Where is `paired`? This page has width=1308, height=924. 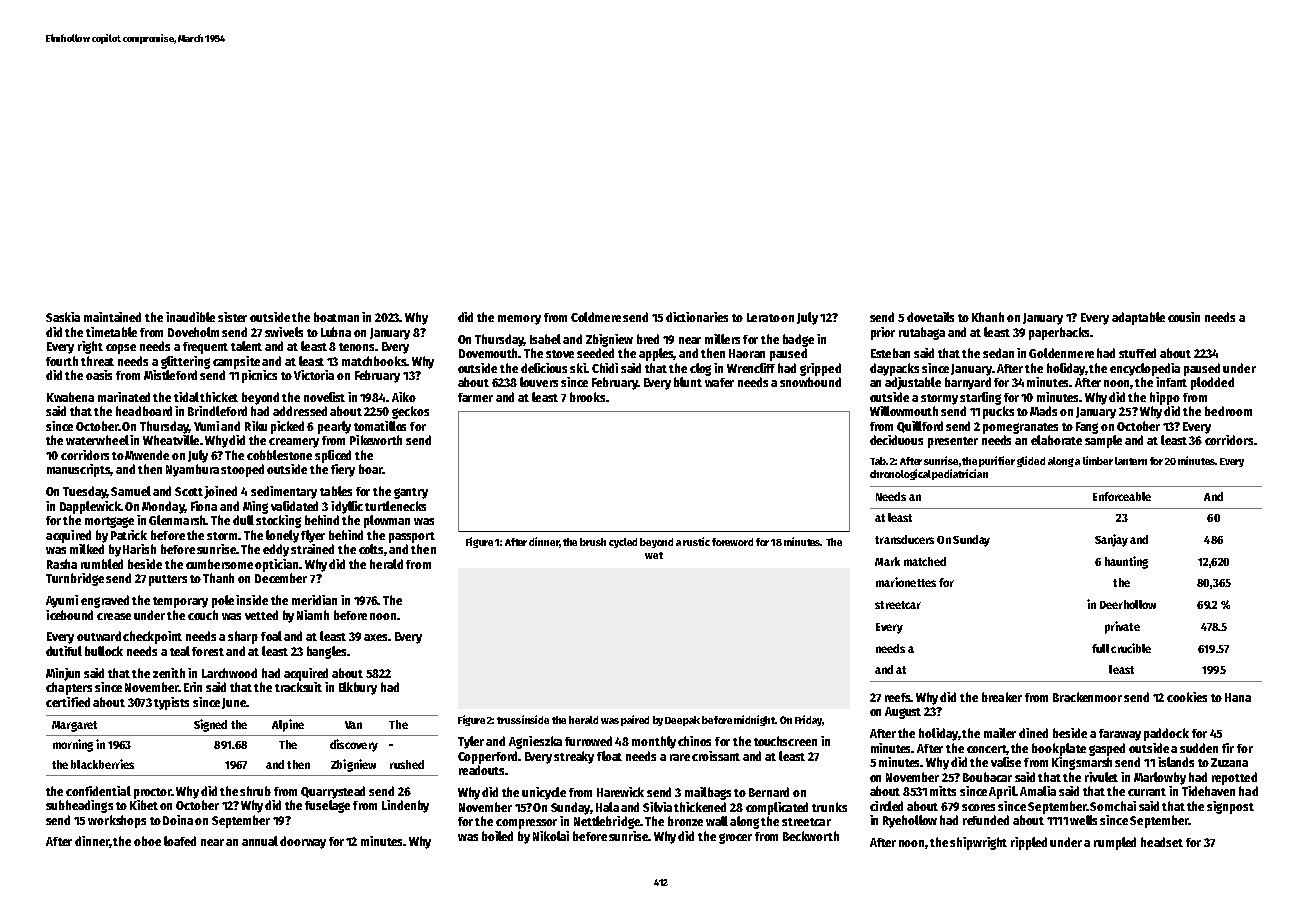
paired is located at coordinates (635, 720).
